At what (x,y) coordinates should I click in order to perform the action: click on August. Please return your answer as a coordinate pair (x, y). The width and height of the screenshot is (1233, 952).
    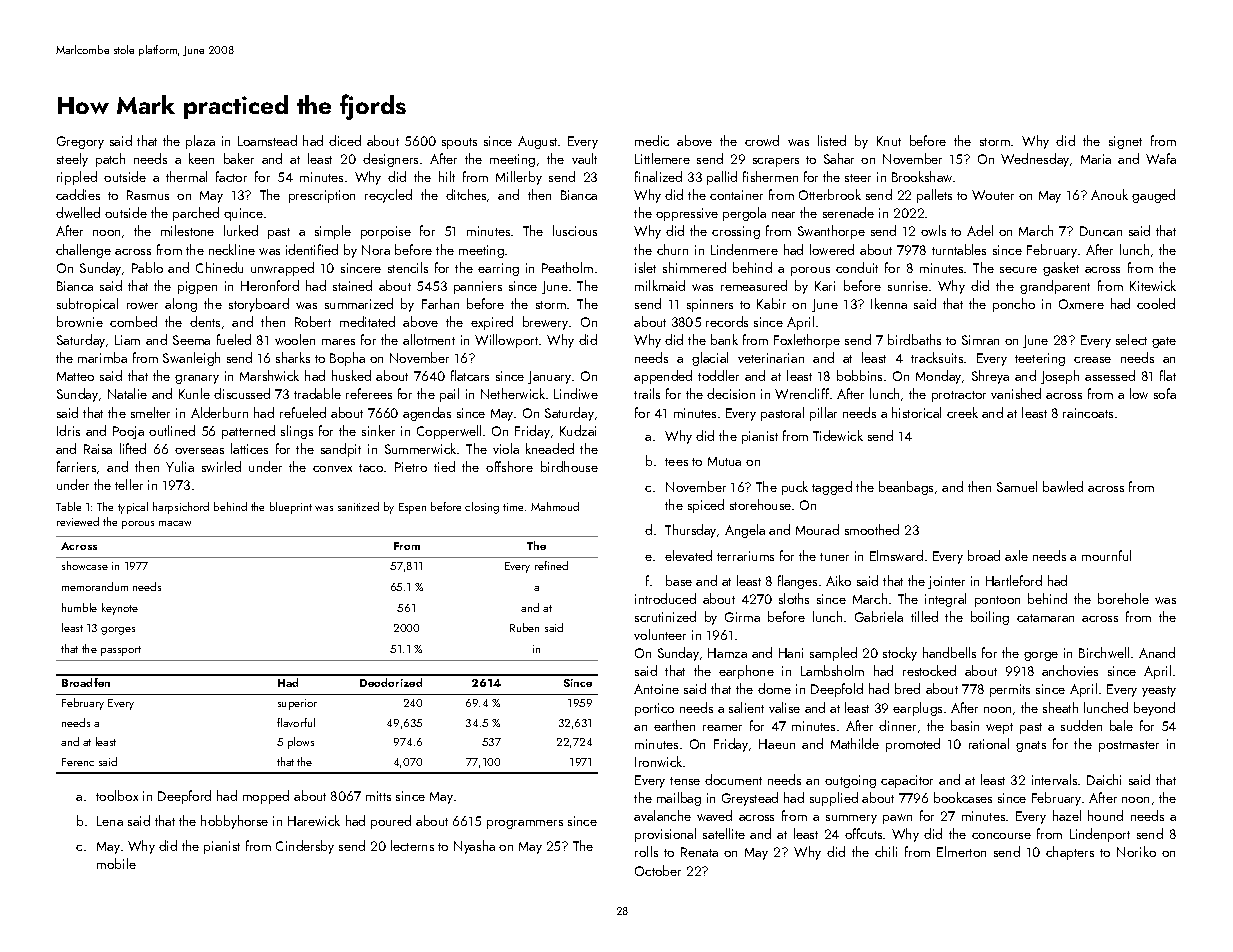
    Looking at the image, I should click on (537, 142).
